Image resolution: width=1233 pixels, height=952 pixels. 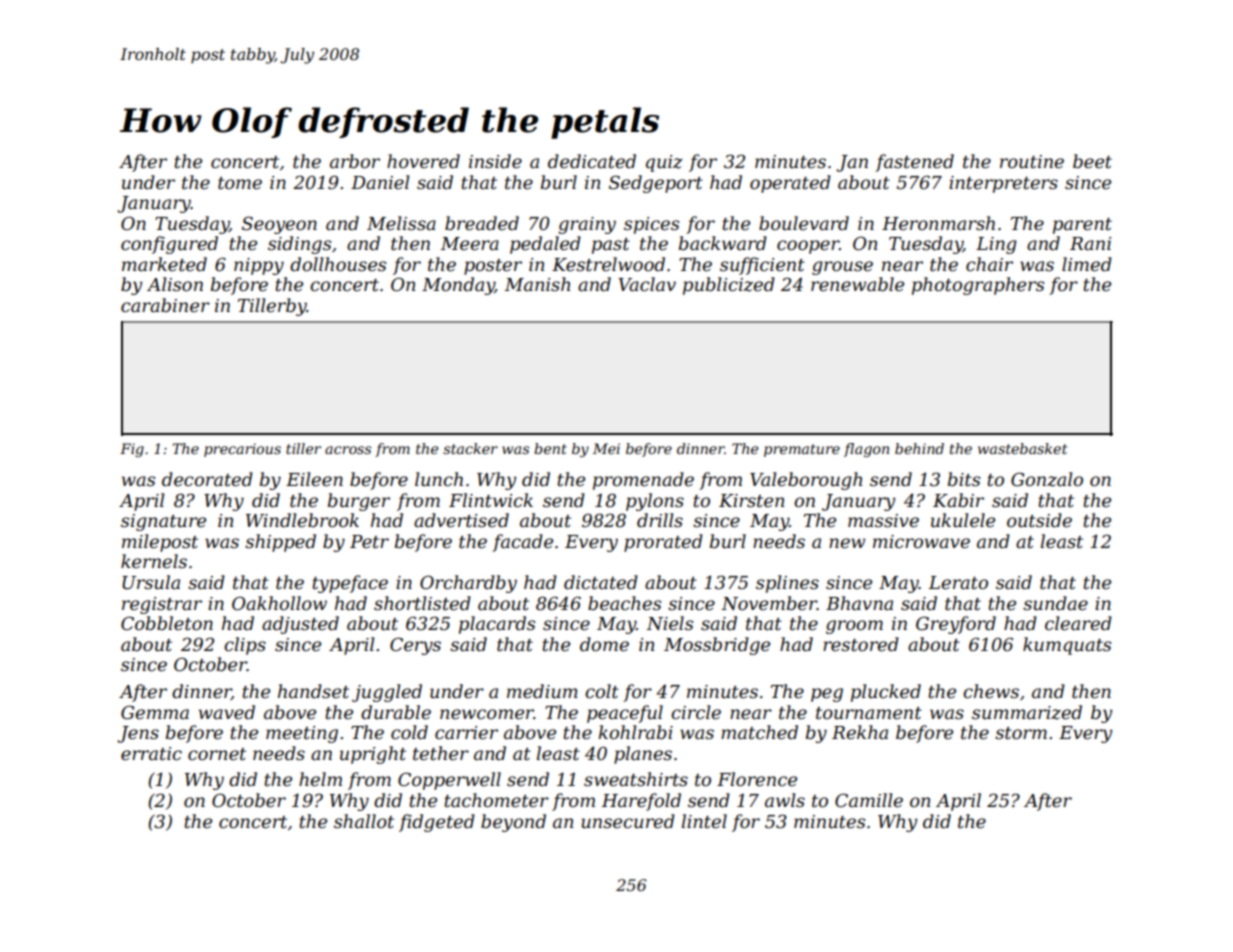 What do you see at coordinates (348, 450) in the screenshot?
I see `across` at bounding box center [348, 450].
